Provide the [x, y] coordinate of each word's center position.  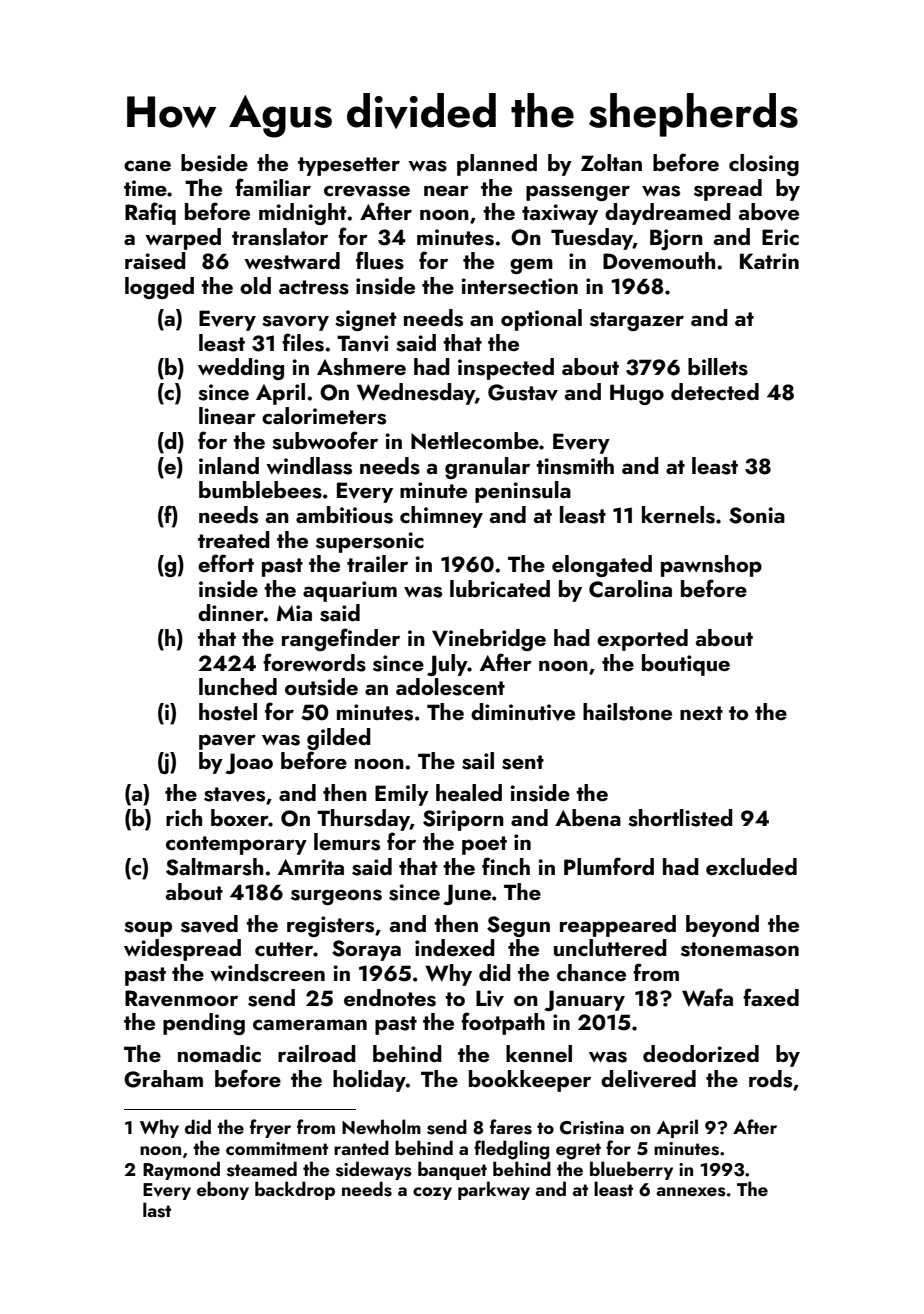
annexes [691, 1192]
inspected [506, 369]
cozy [432, 1193]
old [255, 285]
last [157, 1210]
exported [642, 640]
